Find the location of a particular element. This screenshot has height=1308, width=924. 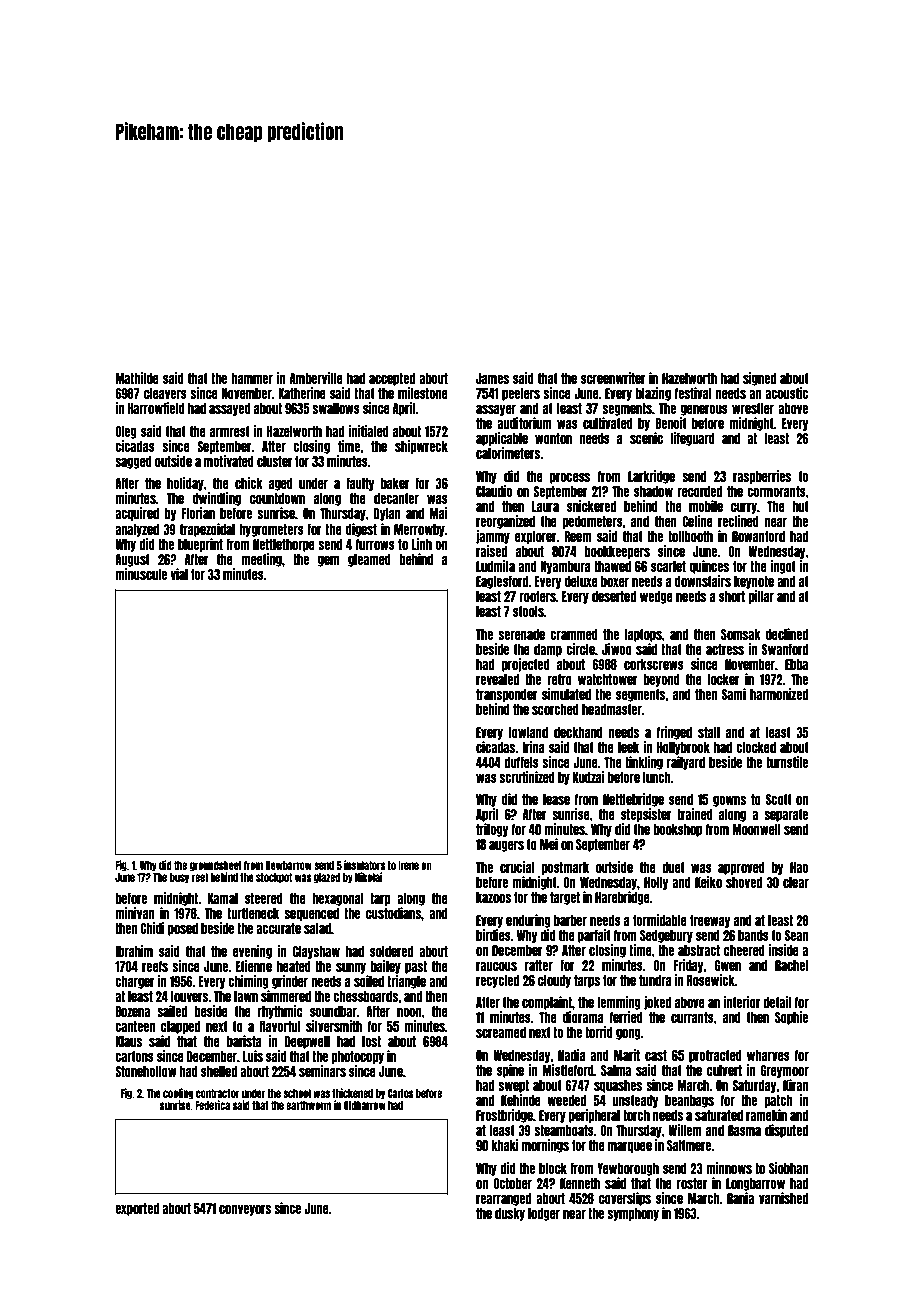

varnished is located at coordinates (783, 1198).
